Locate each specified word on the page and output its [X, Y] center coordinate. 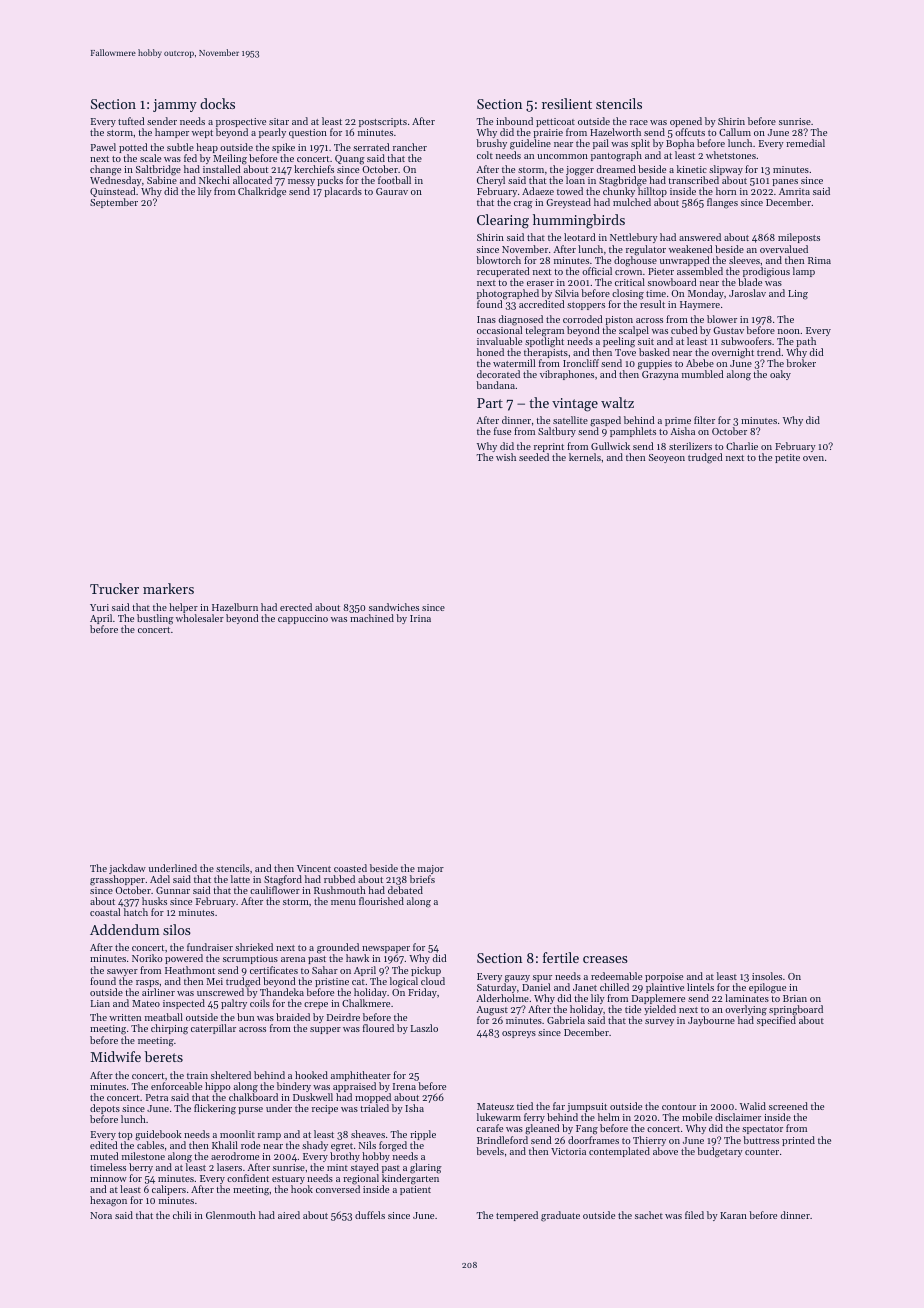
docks [217, 103]
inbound [514, 121]
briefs [422, 879]
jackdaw [127, 869]
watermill [514, 363]
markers [168, 588]
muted [104, 1156]
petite [787, 458]
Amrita [794, 191]
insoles [767, 976]
